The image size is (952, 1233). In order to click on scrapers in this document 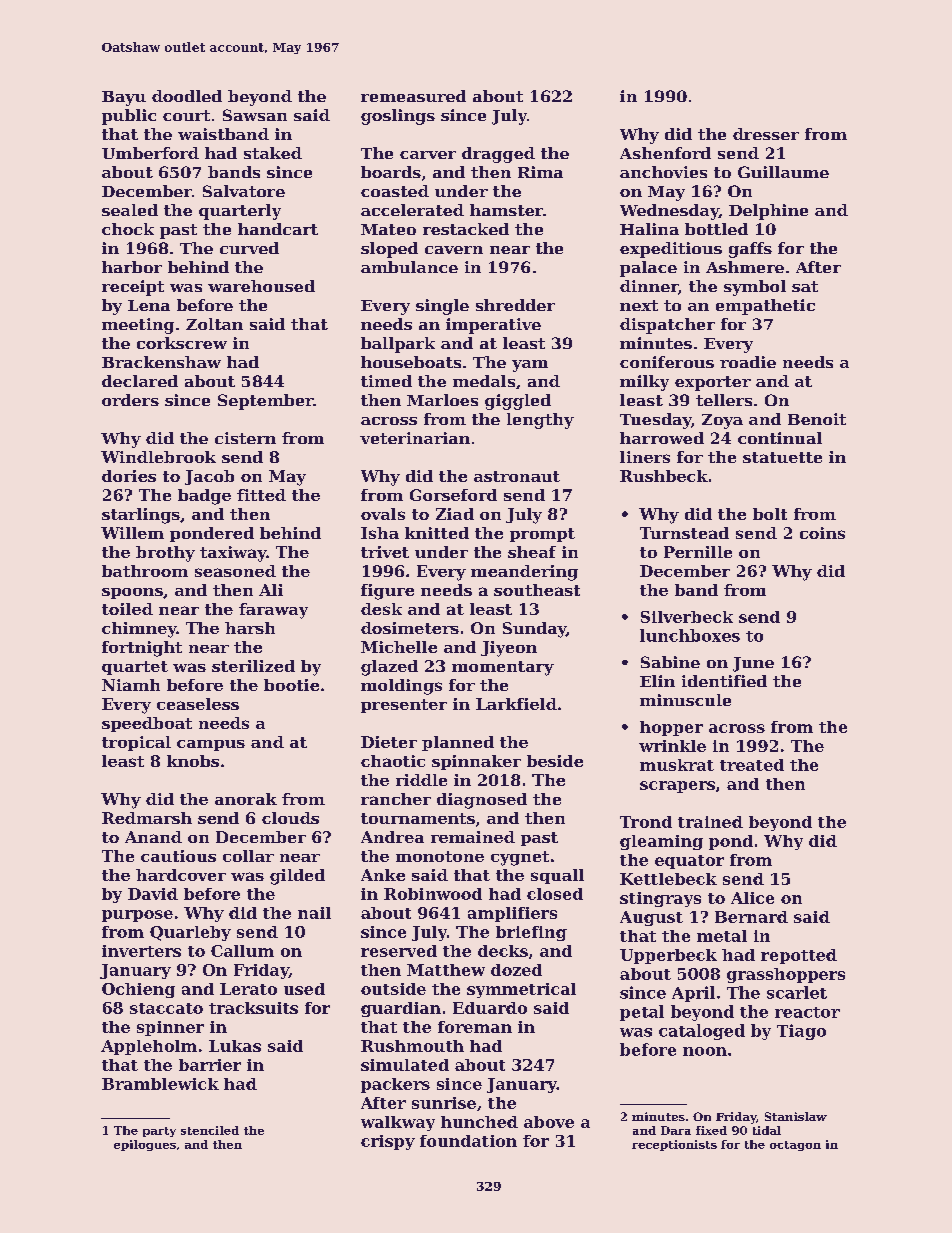, I will do `click(677, 787)`.
